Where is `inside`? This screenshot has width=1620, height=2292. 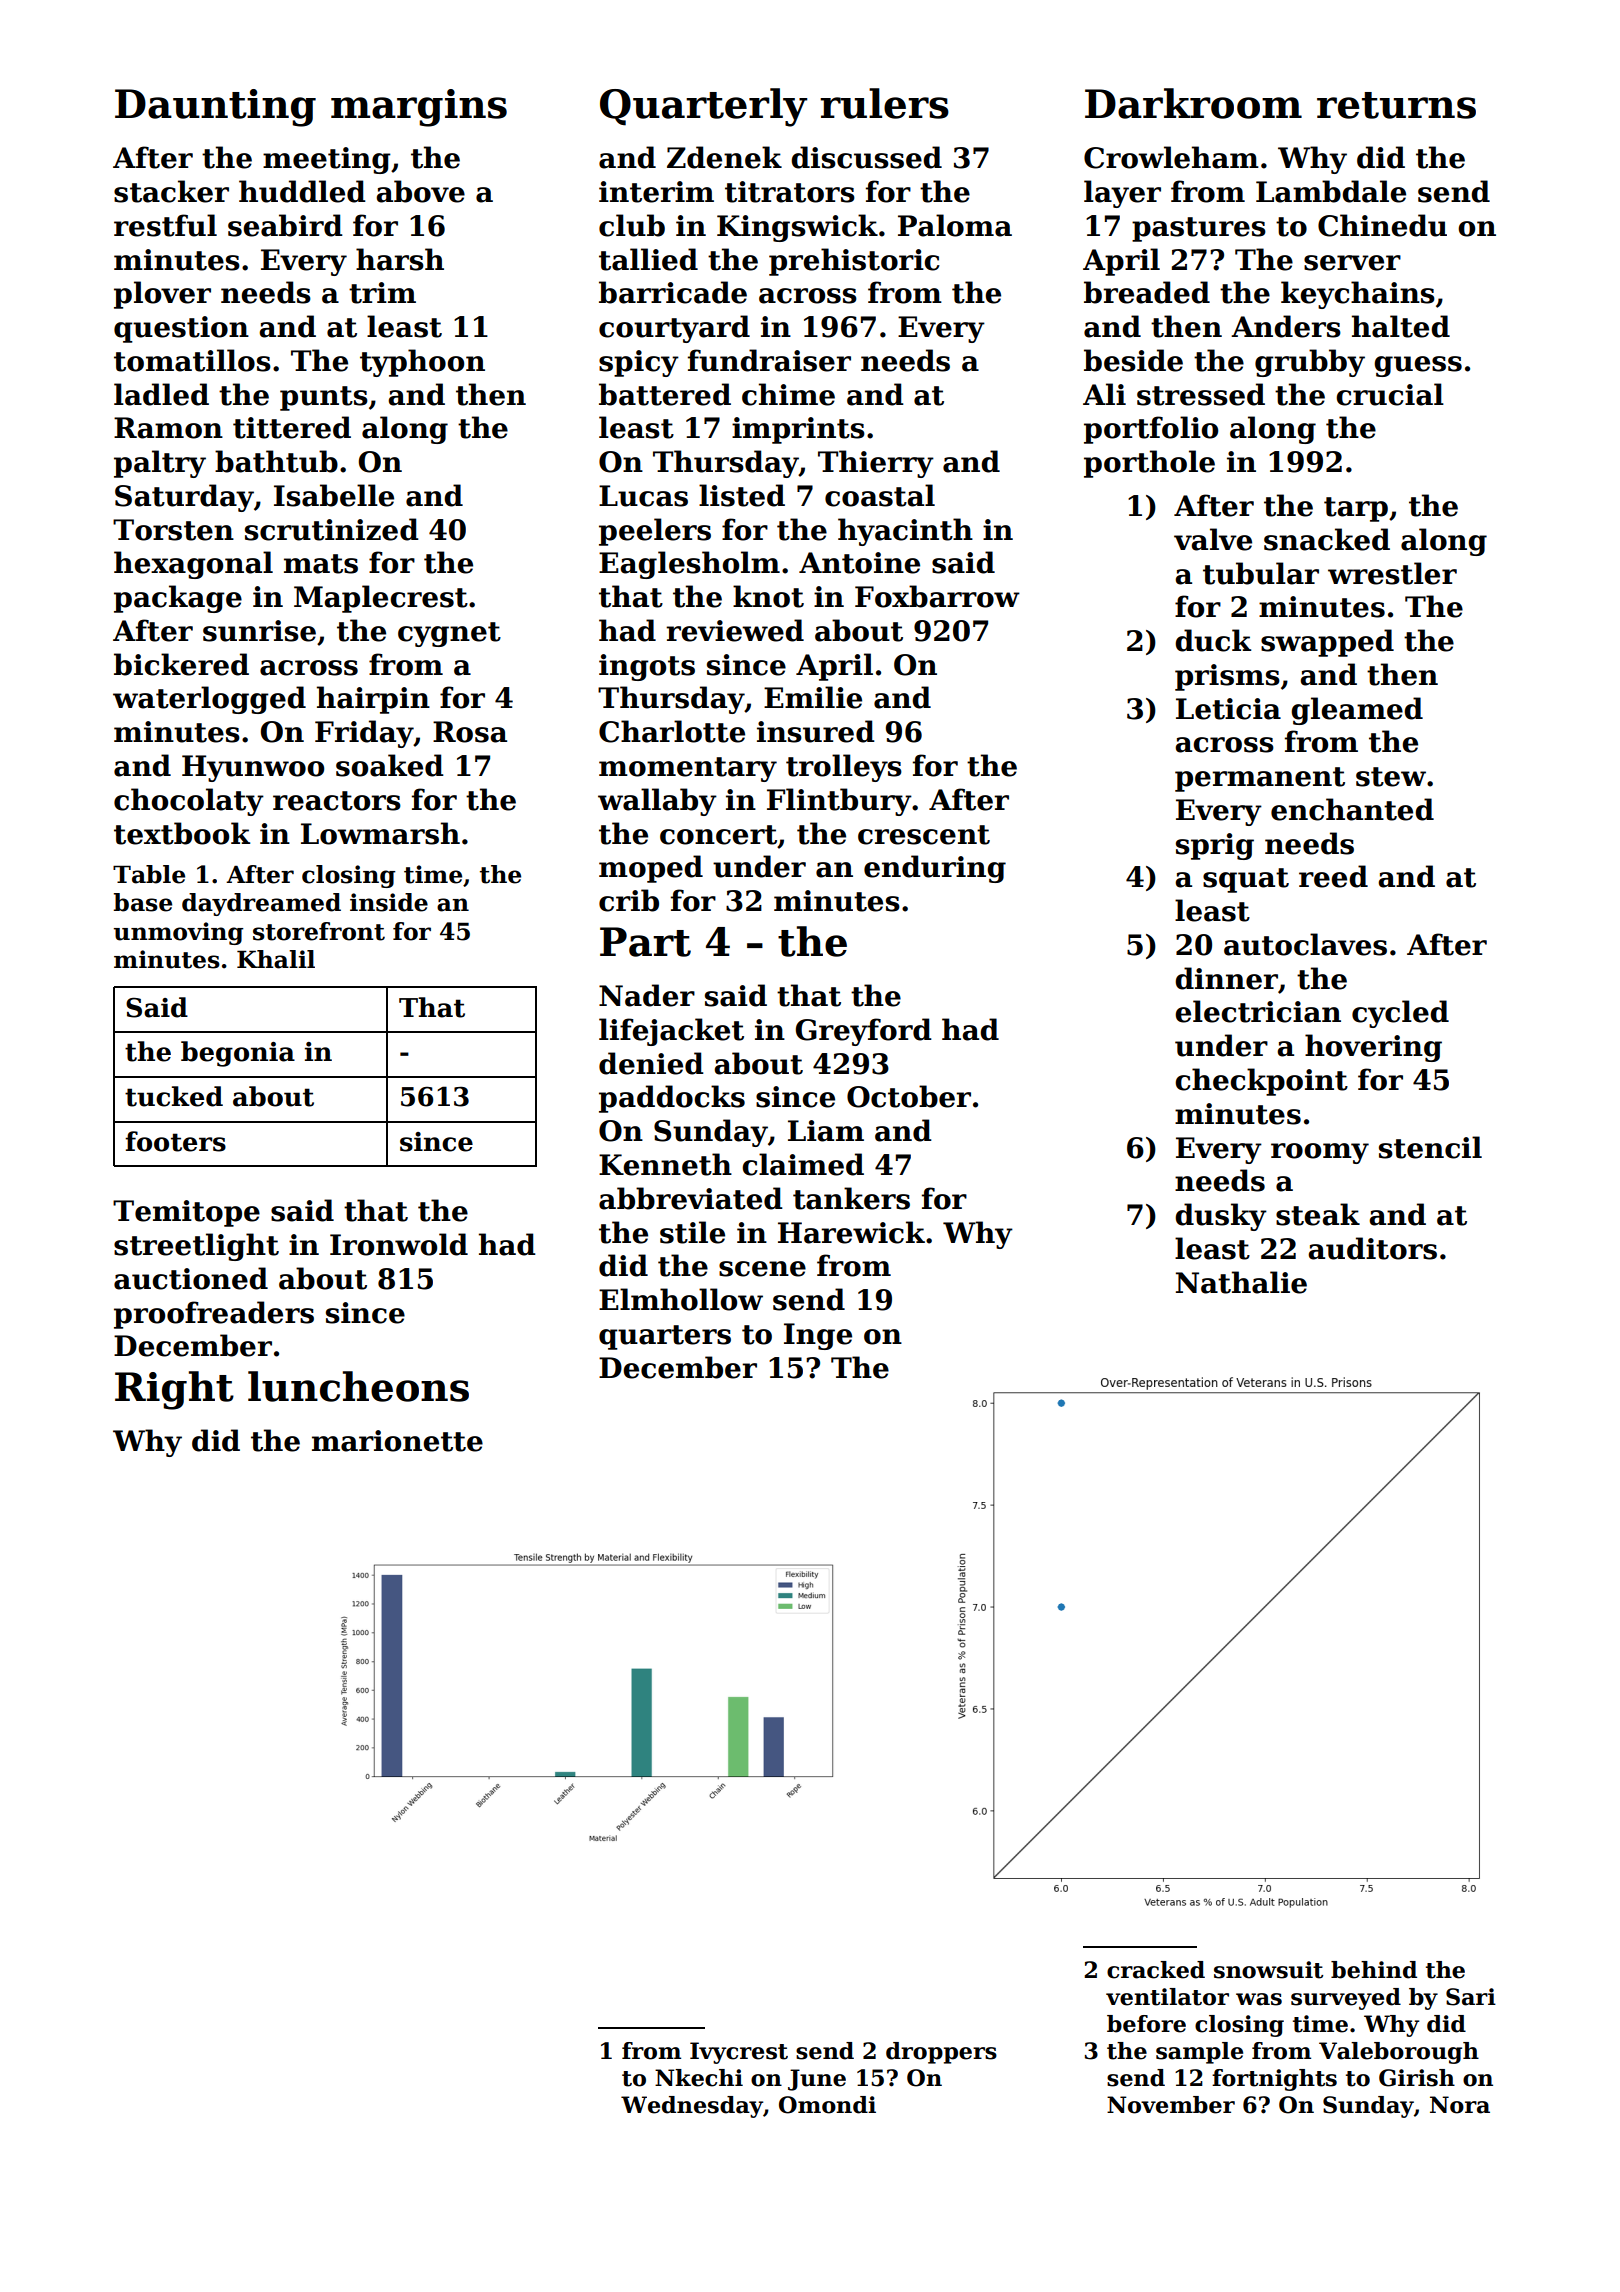 inside is located at coordinates (389, 902).
